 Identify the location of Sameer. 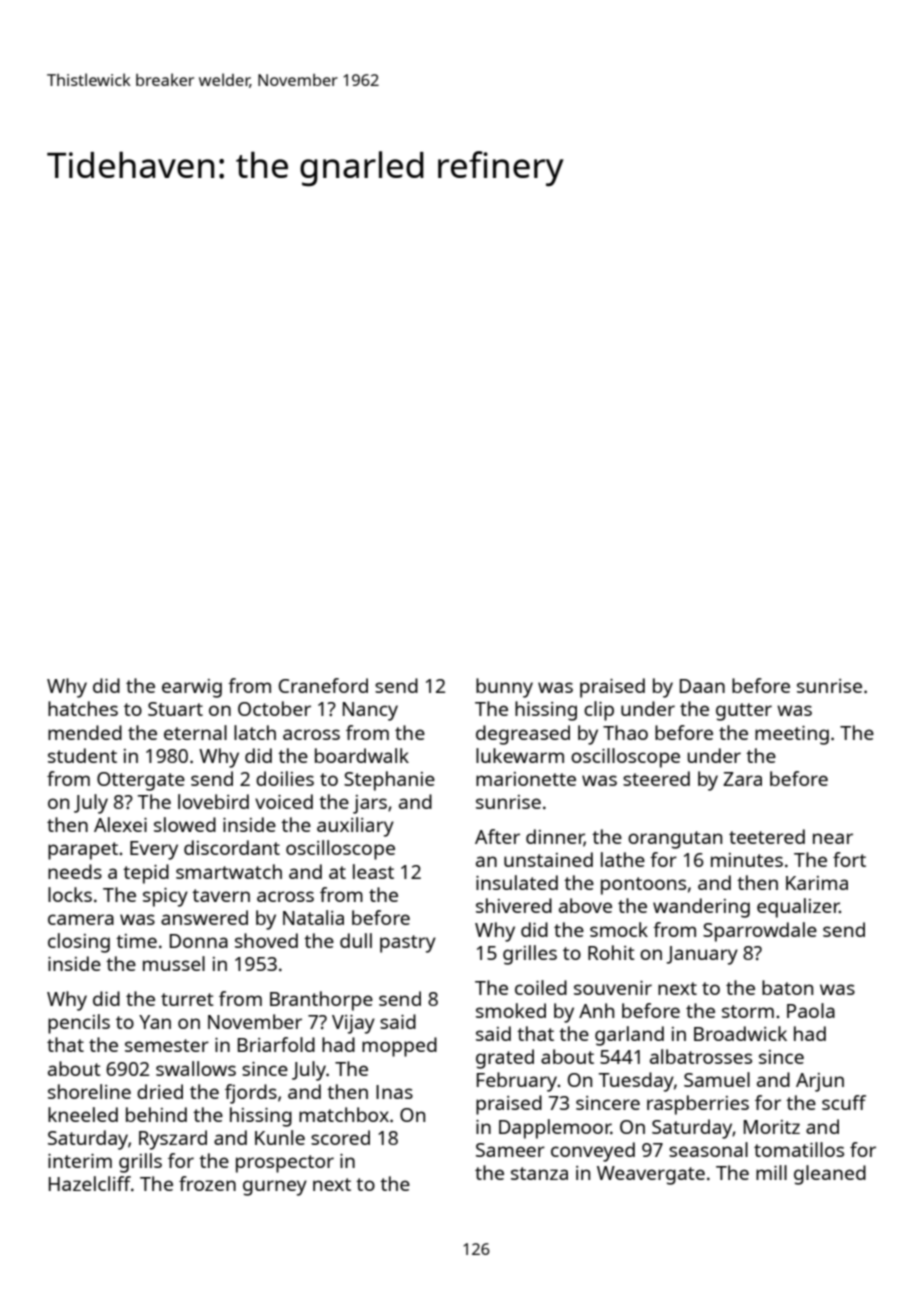
(510, 1150).
